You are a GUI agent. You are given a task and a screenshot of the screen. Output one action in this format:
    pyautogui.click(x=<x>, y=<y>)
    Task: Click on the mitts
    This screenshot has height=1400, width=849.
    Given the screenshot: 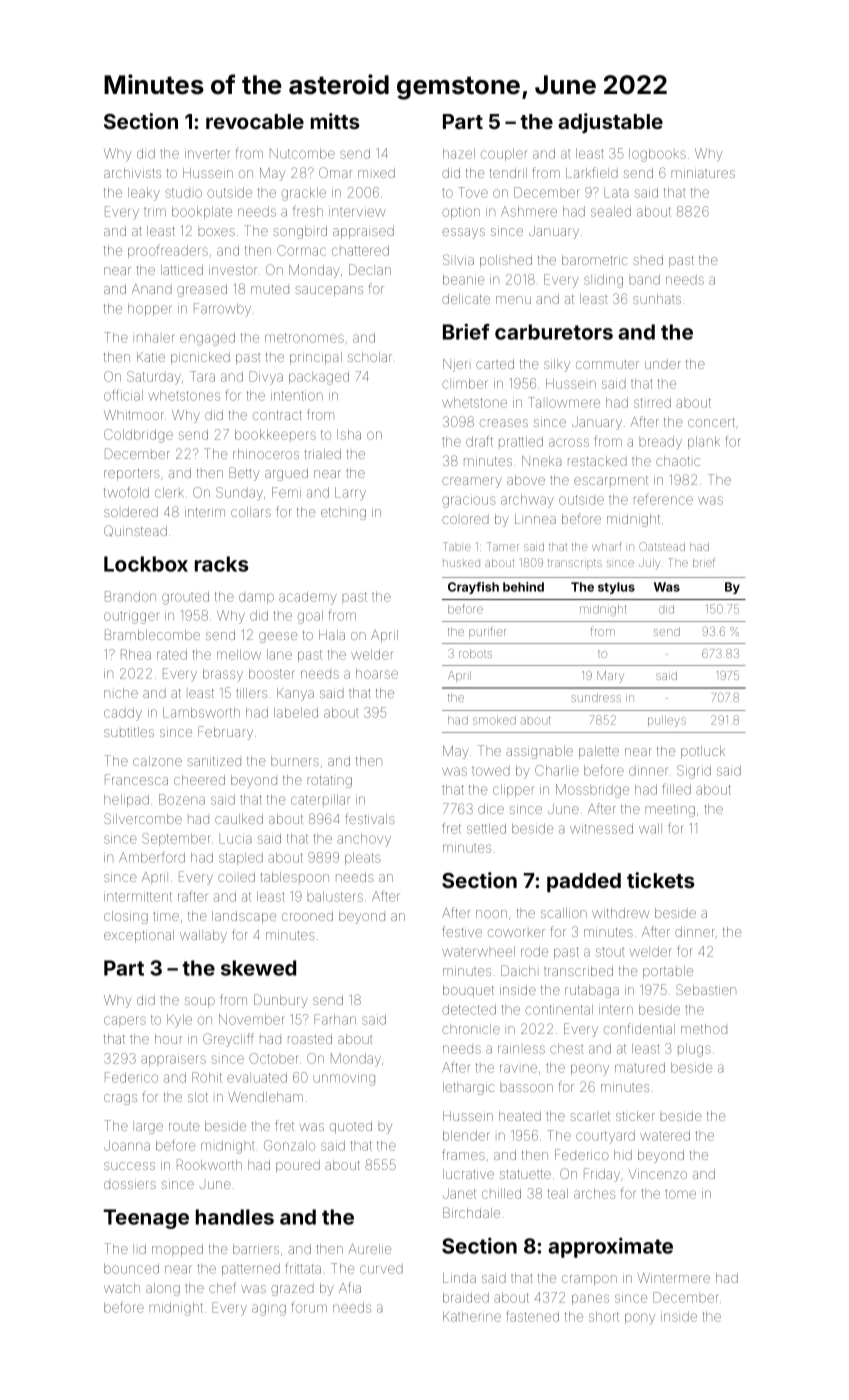 What is the action you would take?
    pyautogui.click(x=335, y=121)
